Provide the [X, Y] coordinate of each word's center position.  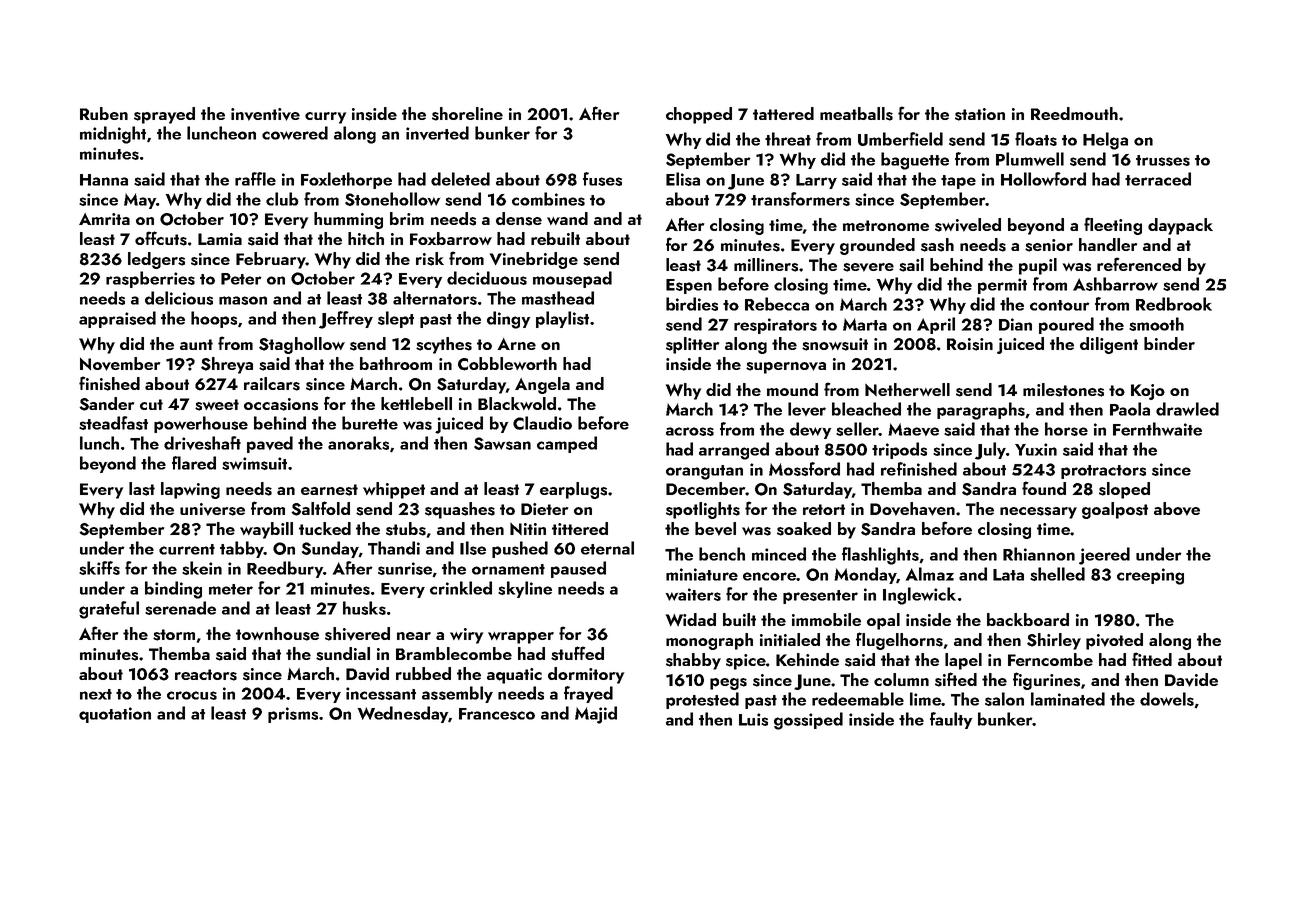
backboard [1028, 619]
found [1044, 488]
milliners [766, 265]
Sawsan [502, 443]
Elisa [683, 179]
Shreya [227, 365]
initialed [790, 639]
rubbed [423, 673]
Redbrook [1174, 304]
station [980, 114]
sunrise [405, 568]
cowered [295, 133]
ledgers [156, 260]
